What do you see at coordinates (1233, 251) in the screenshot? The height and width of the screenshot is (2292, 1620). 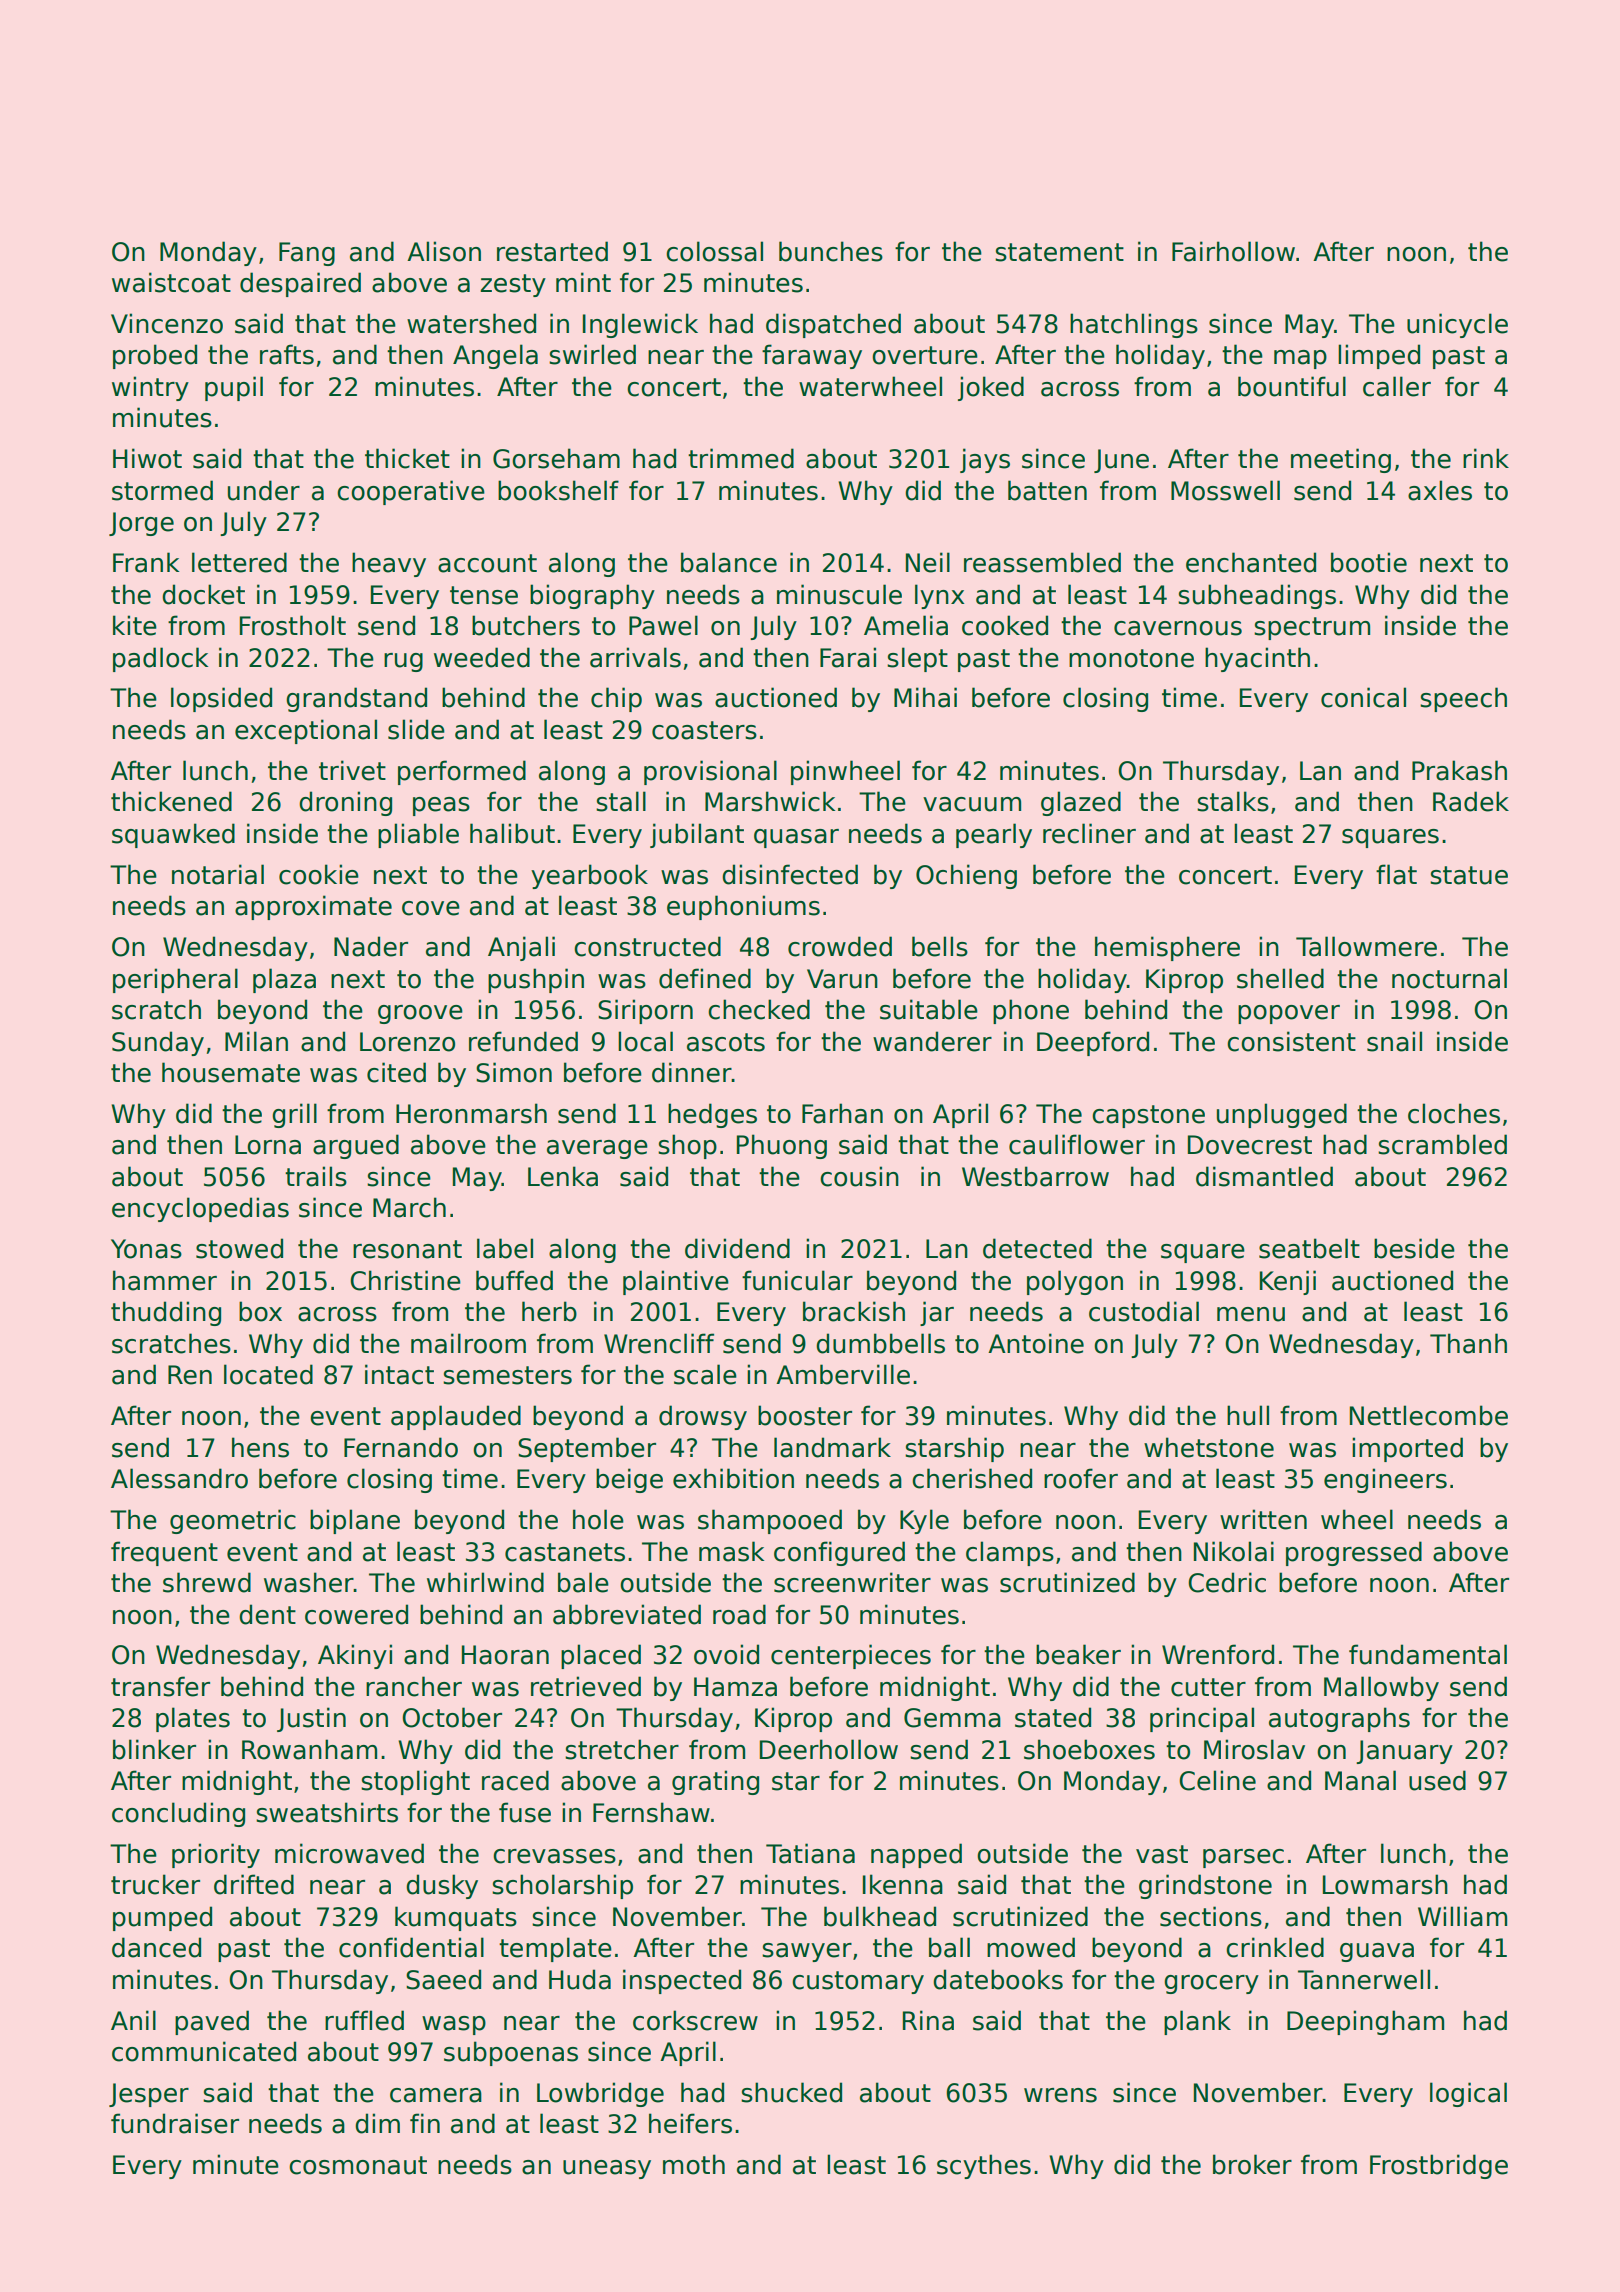 I see `Fairhollow` at bounding box center [1233, 251].
